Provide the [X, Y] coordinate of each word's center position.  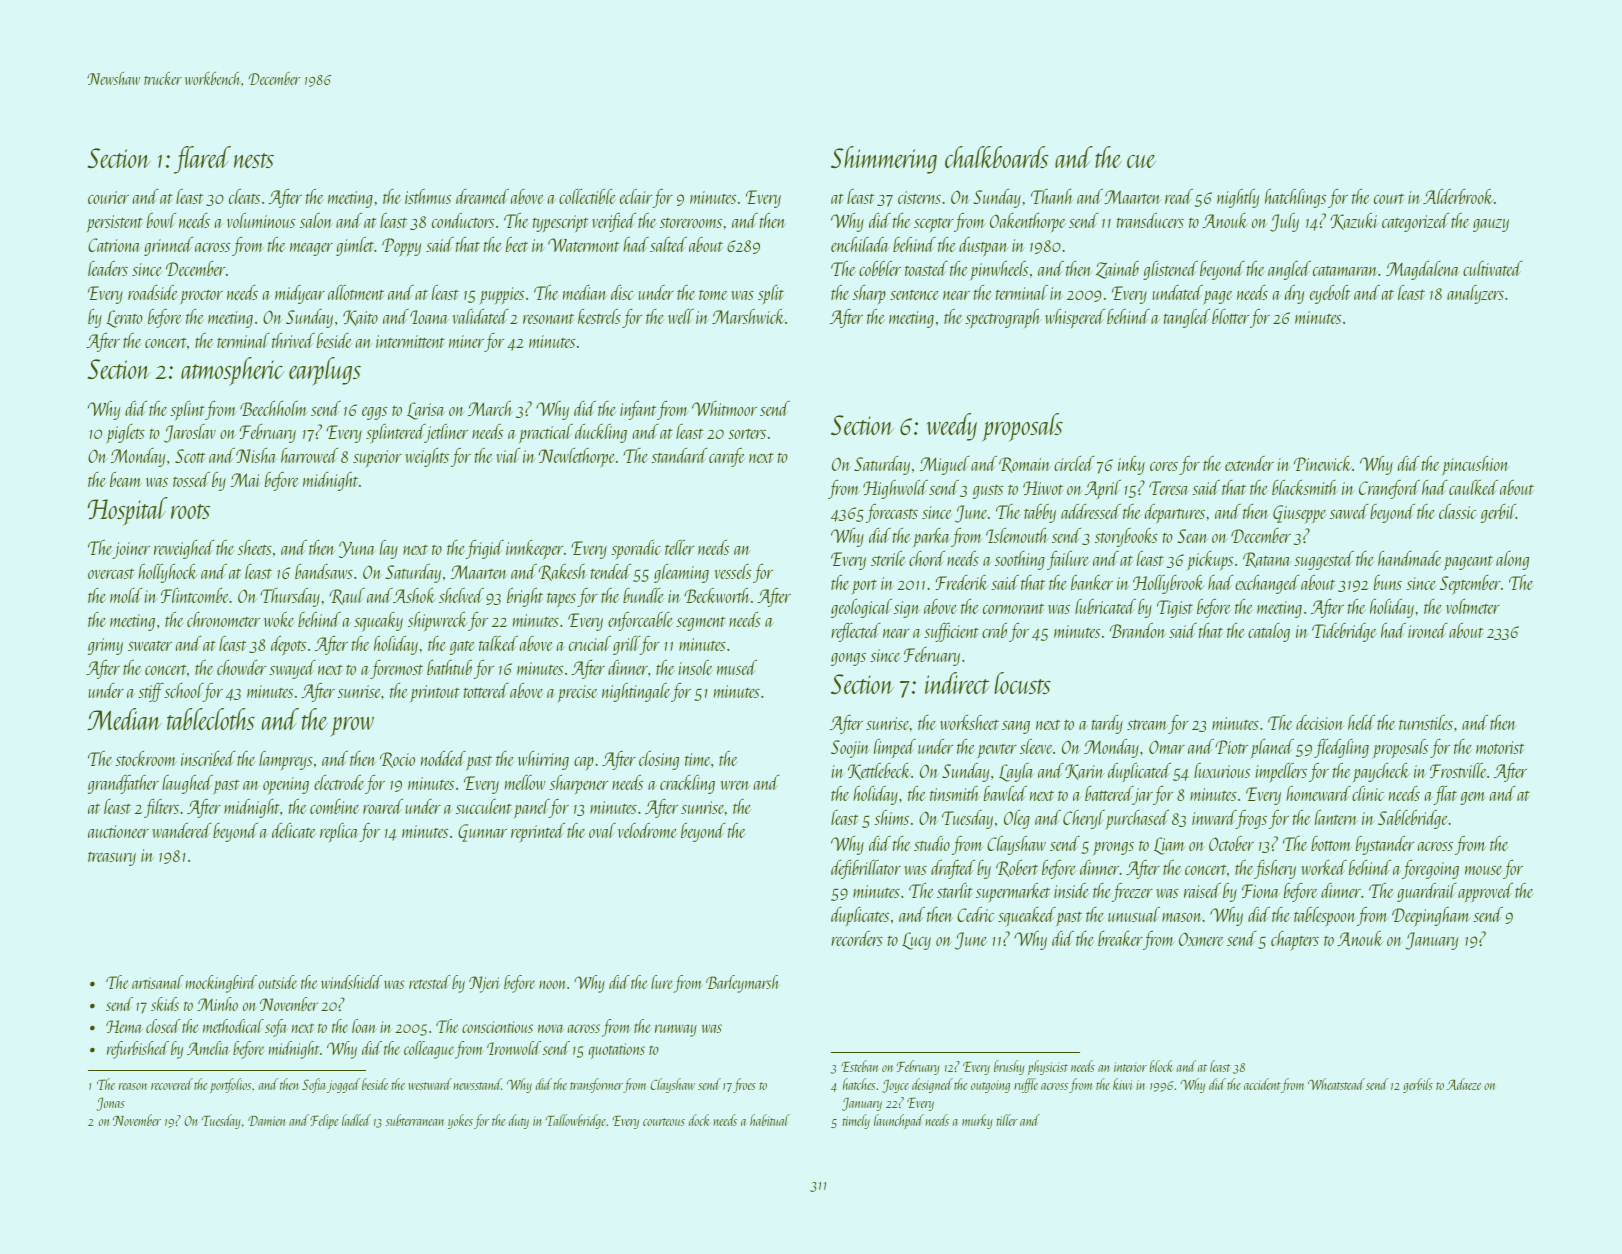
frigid [485, 549]
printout [435, 693]
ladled [356, 1120]
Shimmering [884, 160]
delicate [293, 830]
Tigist [1175, 609]
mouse [1484, 870]
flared [202, 160]
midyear [300, 294]
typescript [560, 224]
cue [1141, 161]
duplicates [860, 917]
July [1284, 222]
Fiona [1261, 891]
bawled [1005, 793]
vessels [732, 571]
